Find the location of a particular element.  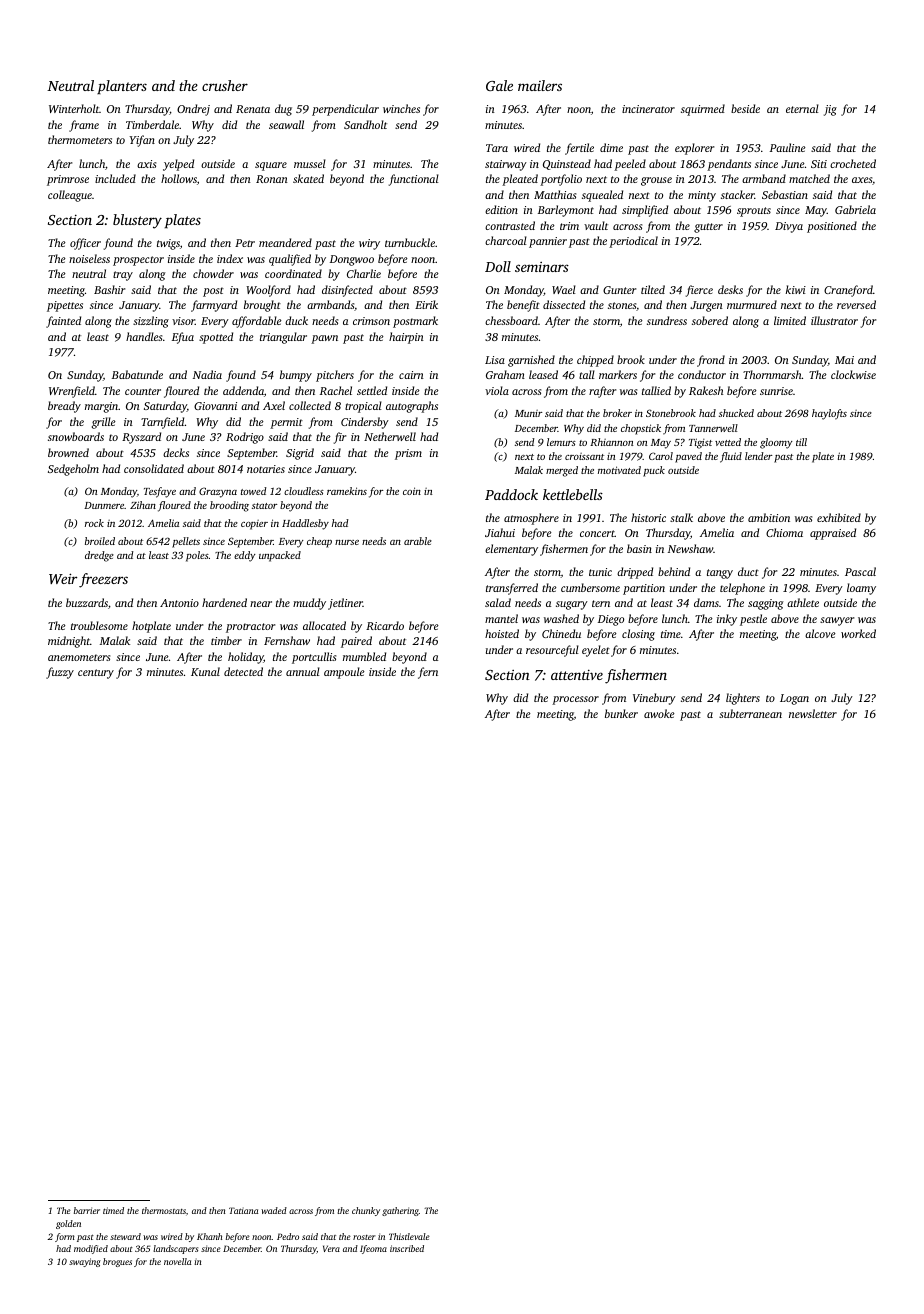

sobered is located at coordinates (710, 320).
